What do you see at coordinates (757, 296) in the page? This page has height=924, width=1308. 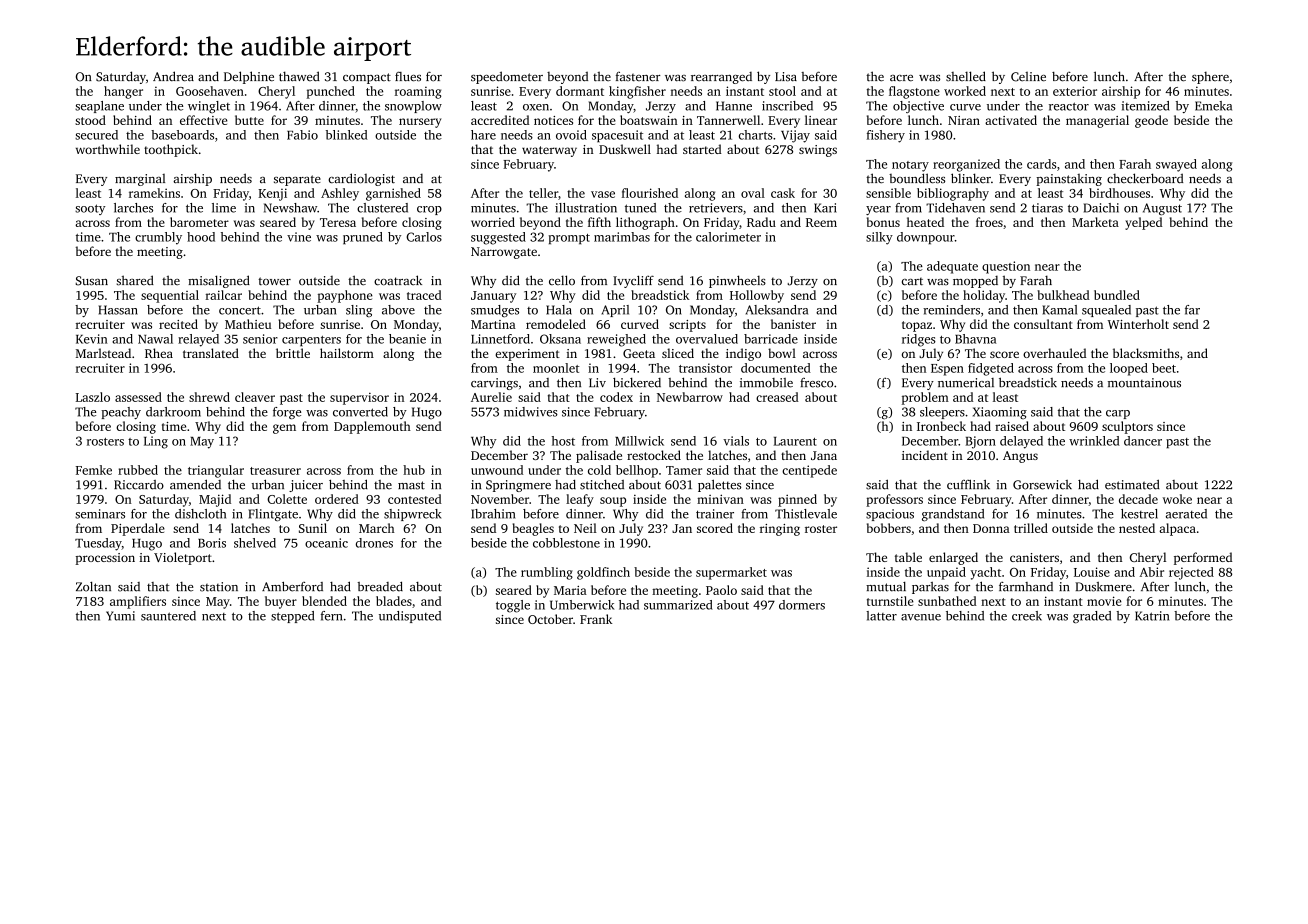 I see `Hollowby` at bounding box center [757, 296].
